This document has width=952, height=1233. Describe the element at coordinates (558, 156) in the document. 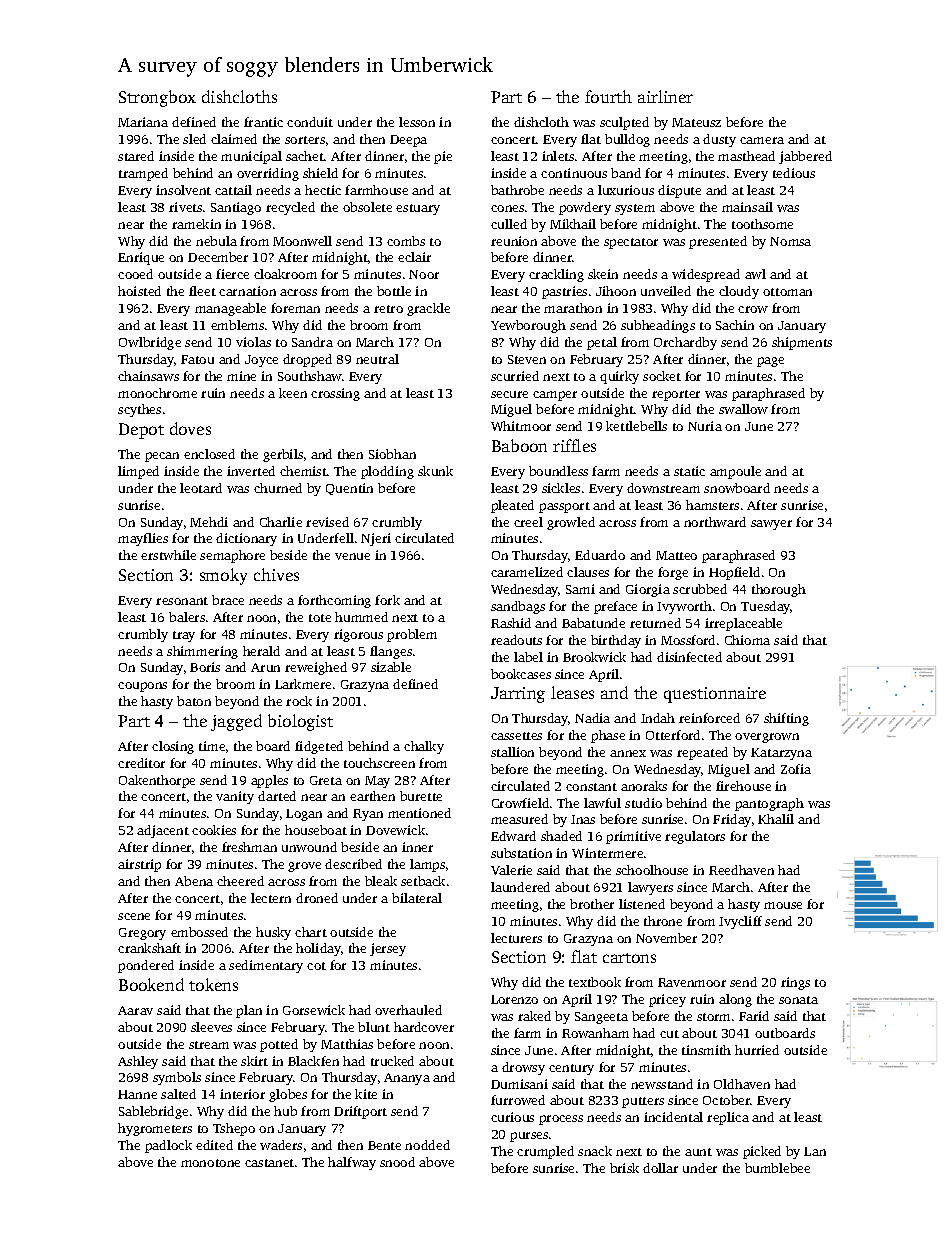

I see `inlets` at that location.
